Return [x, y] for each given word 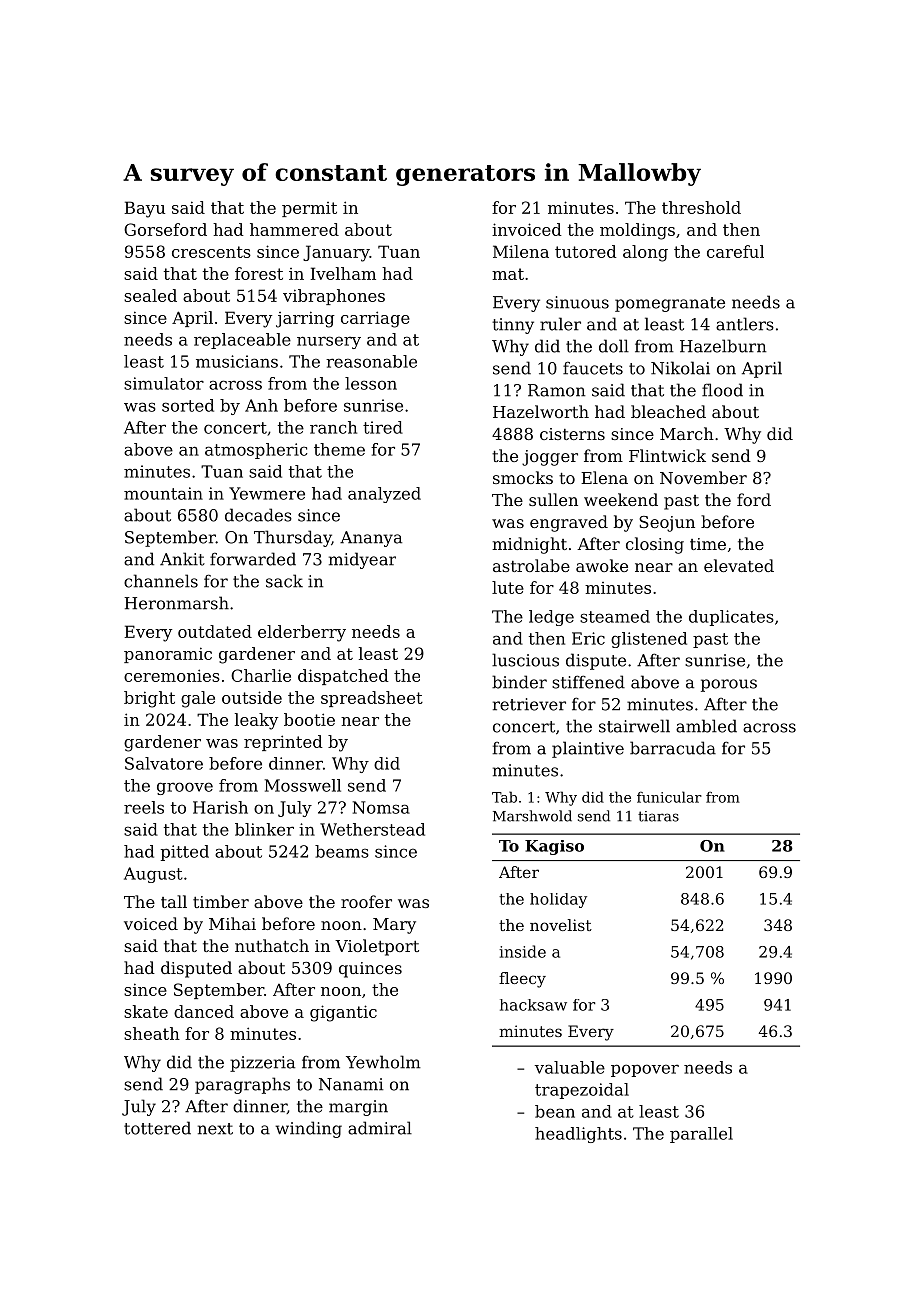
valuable [570, 1067]
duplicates [731, 618]
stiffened [588, 682]
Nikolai [680, 368]
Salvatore [164, 763]
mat [508, 274]
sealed [150, 295]
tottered [157, 1128]
